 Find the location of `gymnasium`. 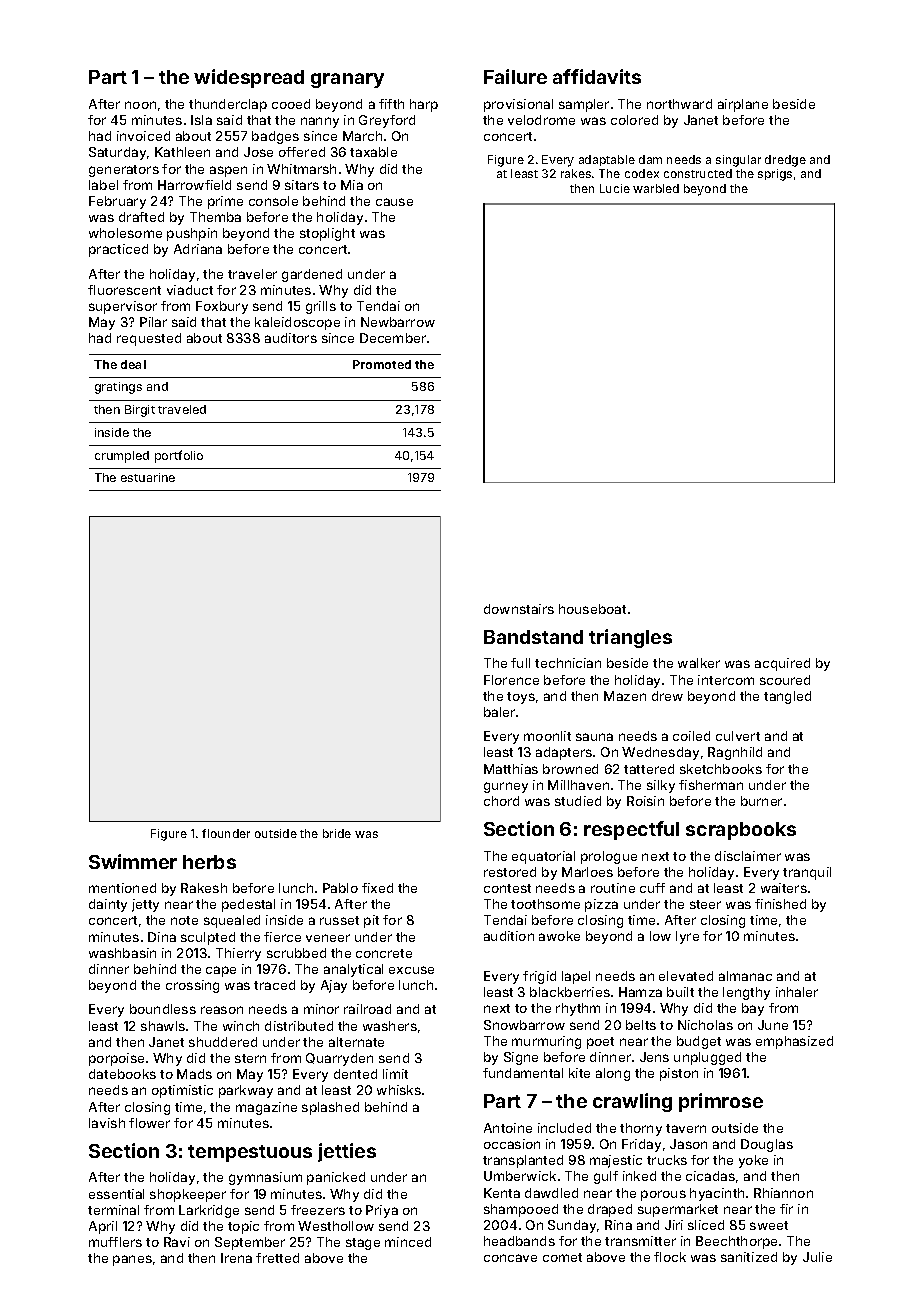

gymnasium is located at coordinates (265, 1178).
